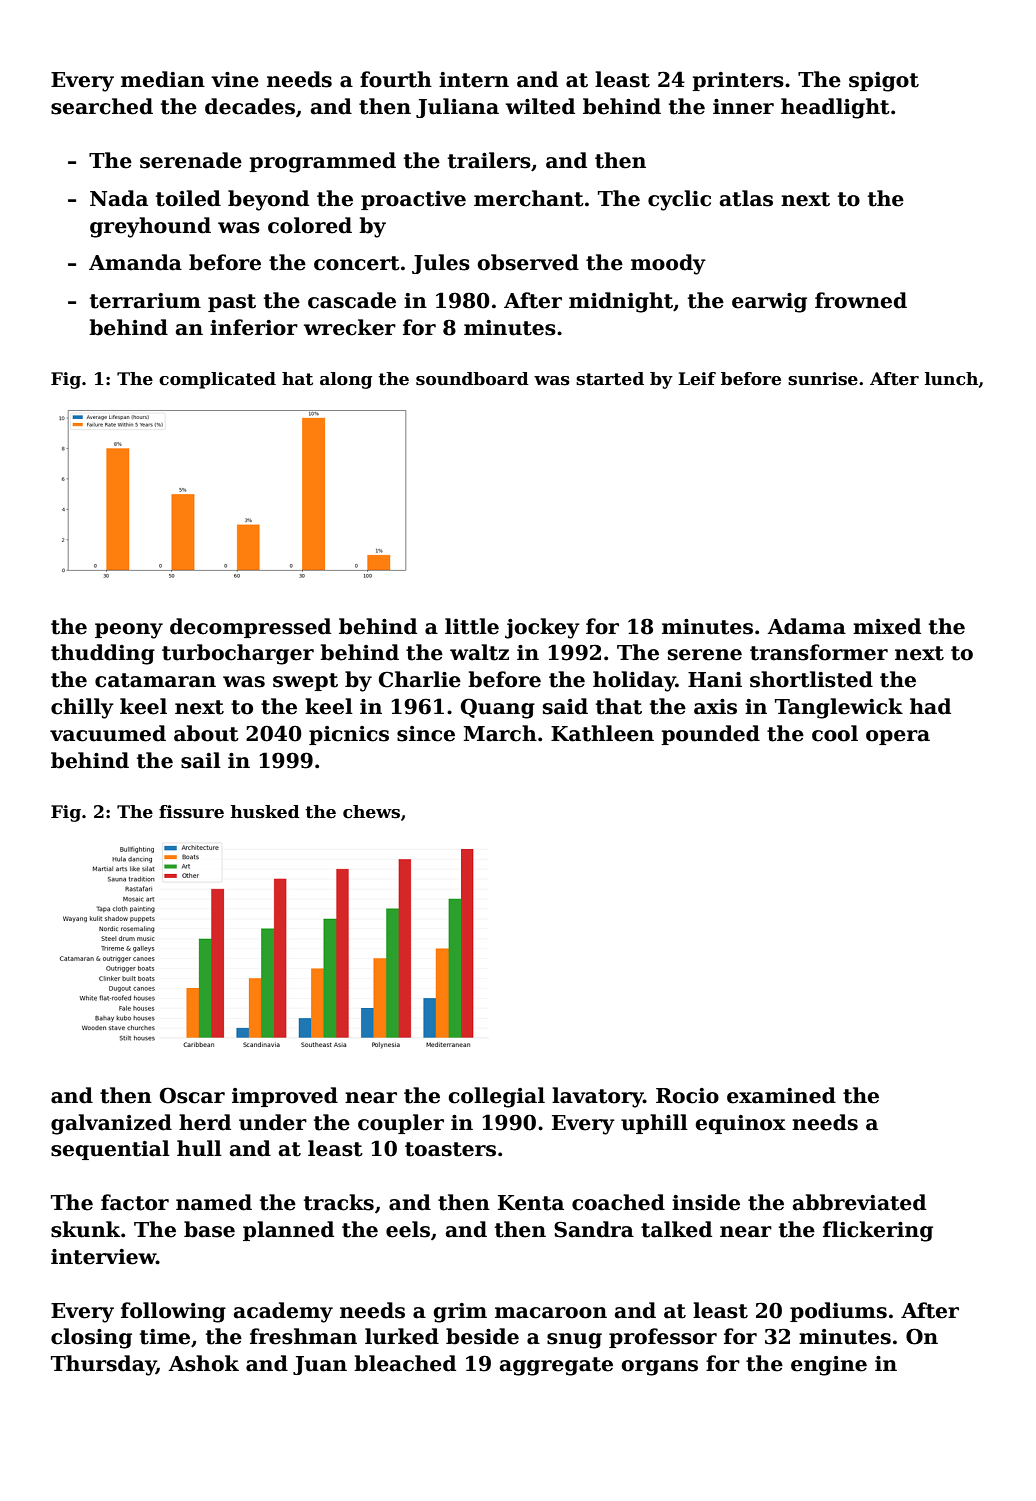 The height and width of the screenshot is (1501, 1036). I want to click on headlight, so click(835, 108).
